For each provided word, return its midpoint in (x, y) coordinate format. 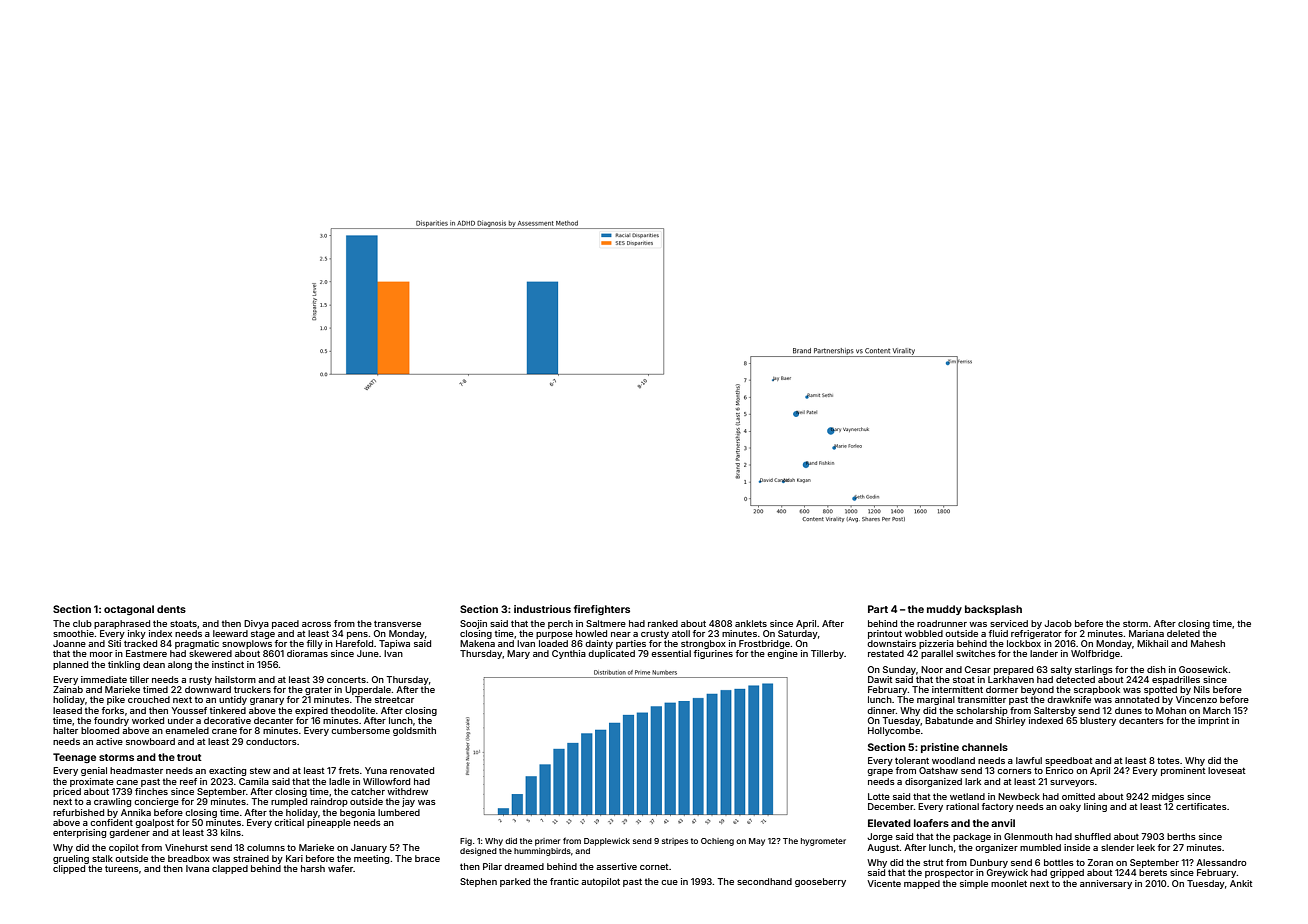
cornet (654, 867)
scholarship (982, 711)
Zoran (1100, 862)
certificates (1201, 806)
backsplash (993, 610)
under (181, 720)
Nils (1202, 689)
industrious (542, 609)
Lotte (879, 796)
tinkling (124, 665)
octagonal (129, 610)
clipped (69, 869)
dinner (881, 710)
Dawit (880, 679)
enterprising (79, 833)
